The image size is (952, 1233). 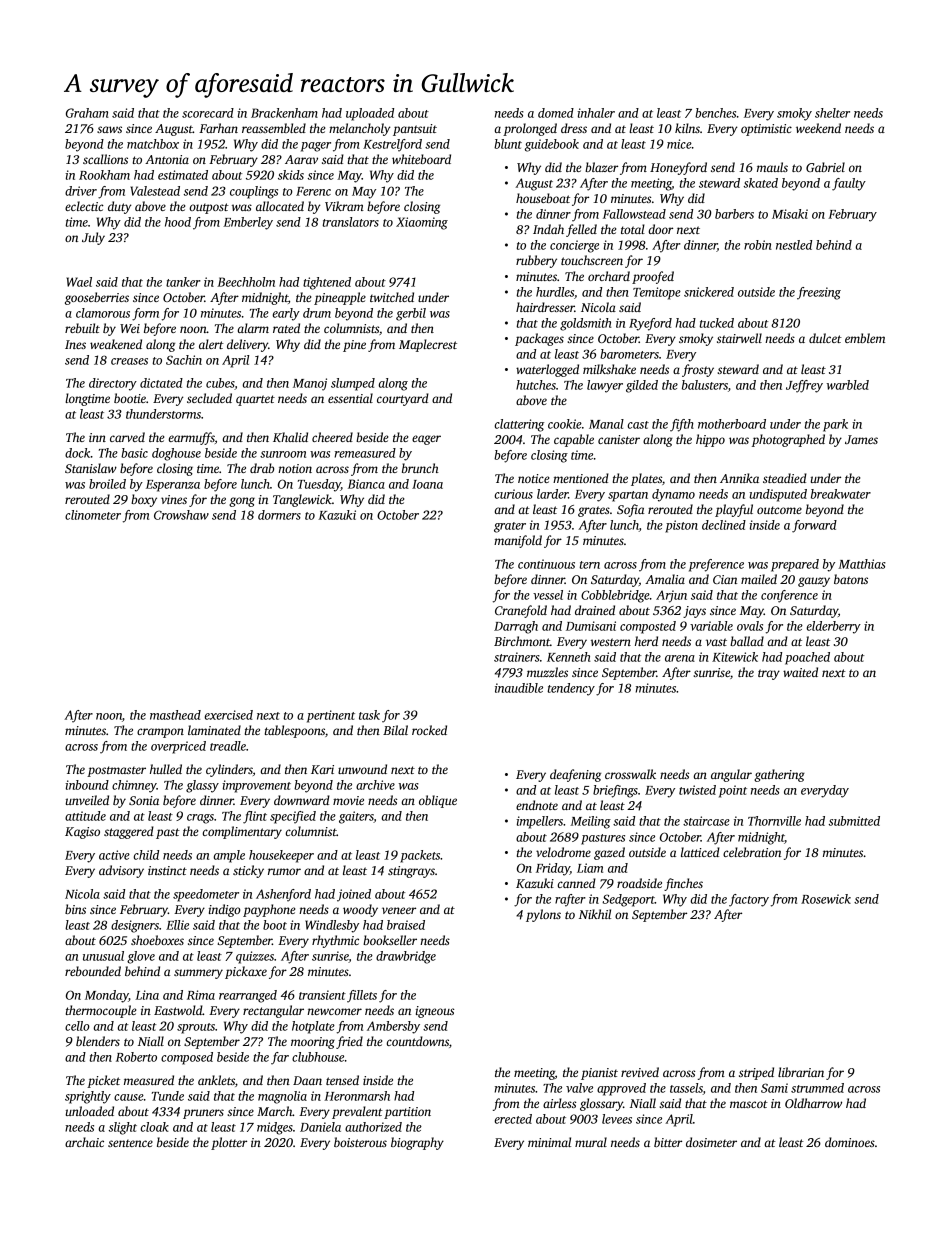 What do you see at coordinates (78, 453) in the image?
I see `dock` at bounding box center [78, 453].
